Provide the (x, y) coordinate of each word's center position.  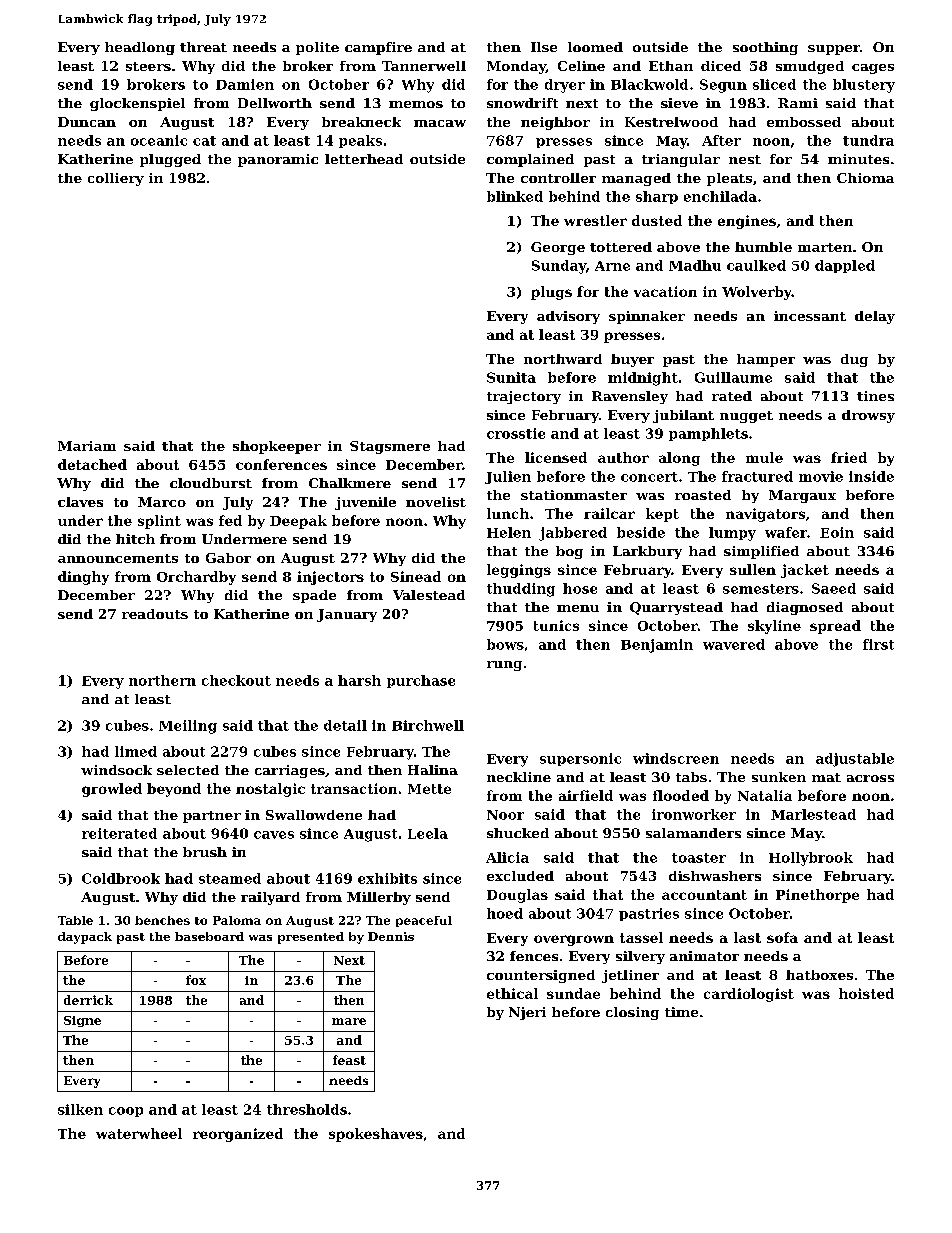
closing (632, 1013)
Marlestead (813, 814)
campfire (378, 48)
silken (80, 1109)
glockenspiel (137, 104)
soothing (765, 48)
